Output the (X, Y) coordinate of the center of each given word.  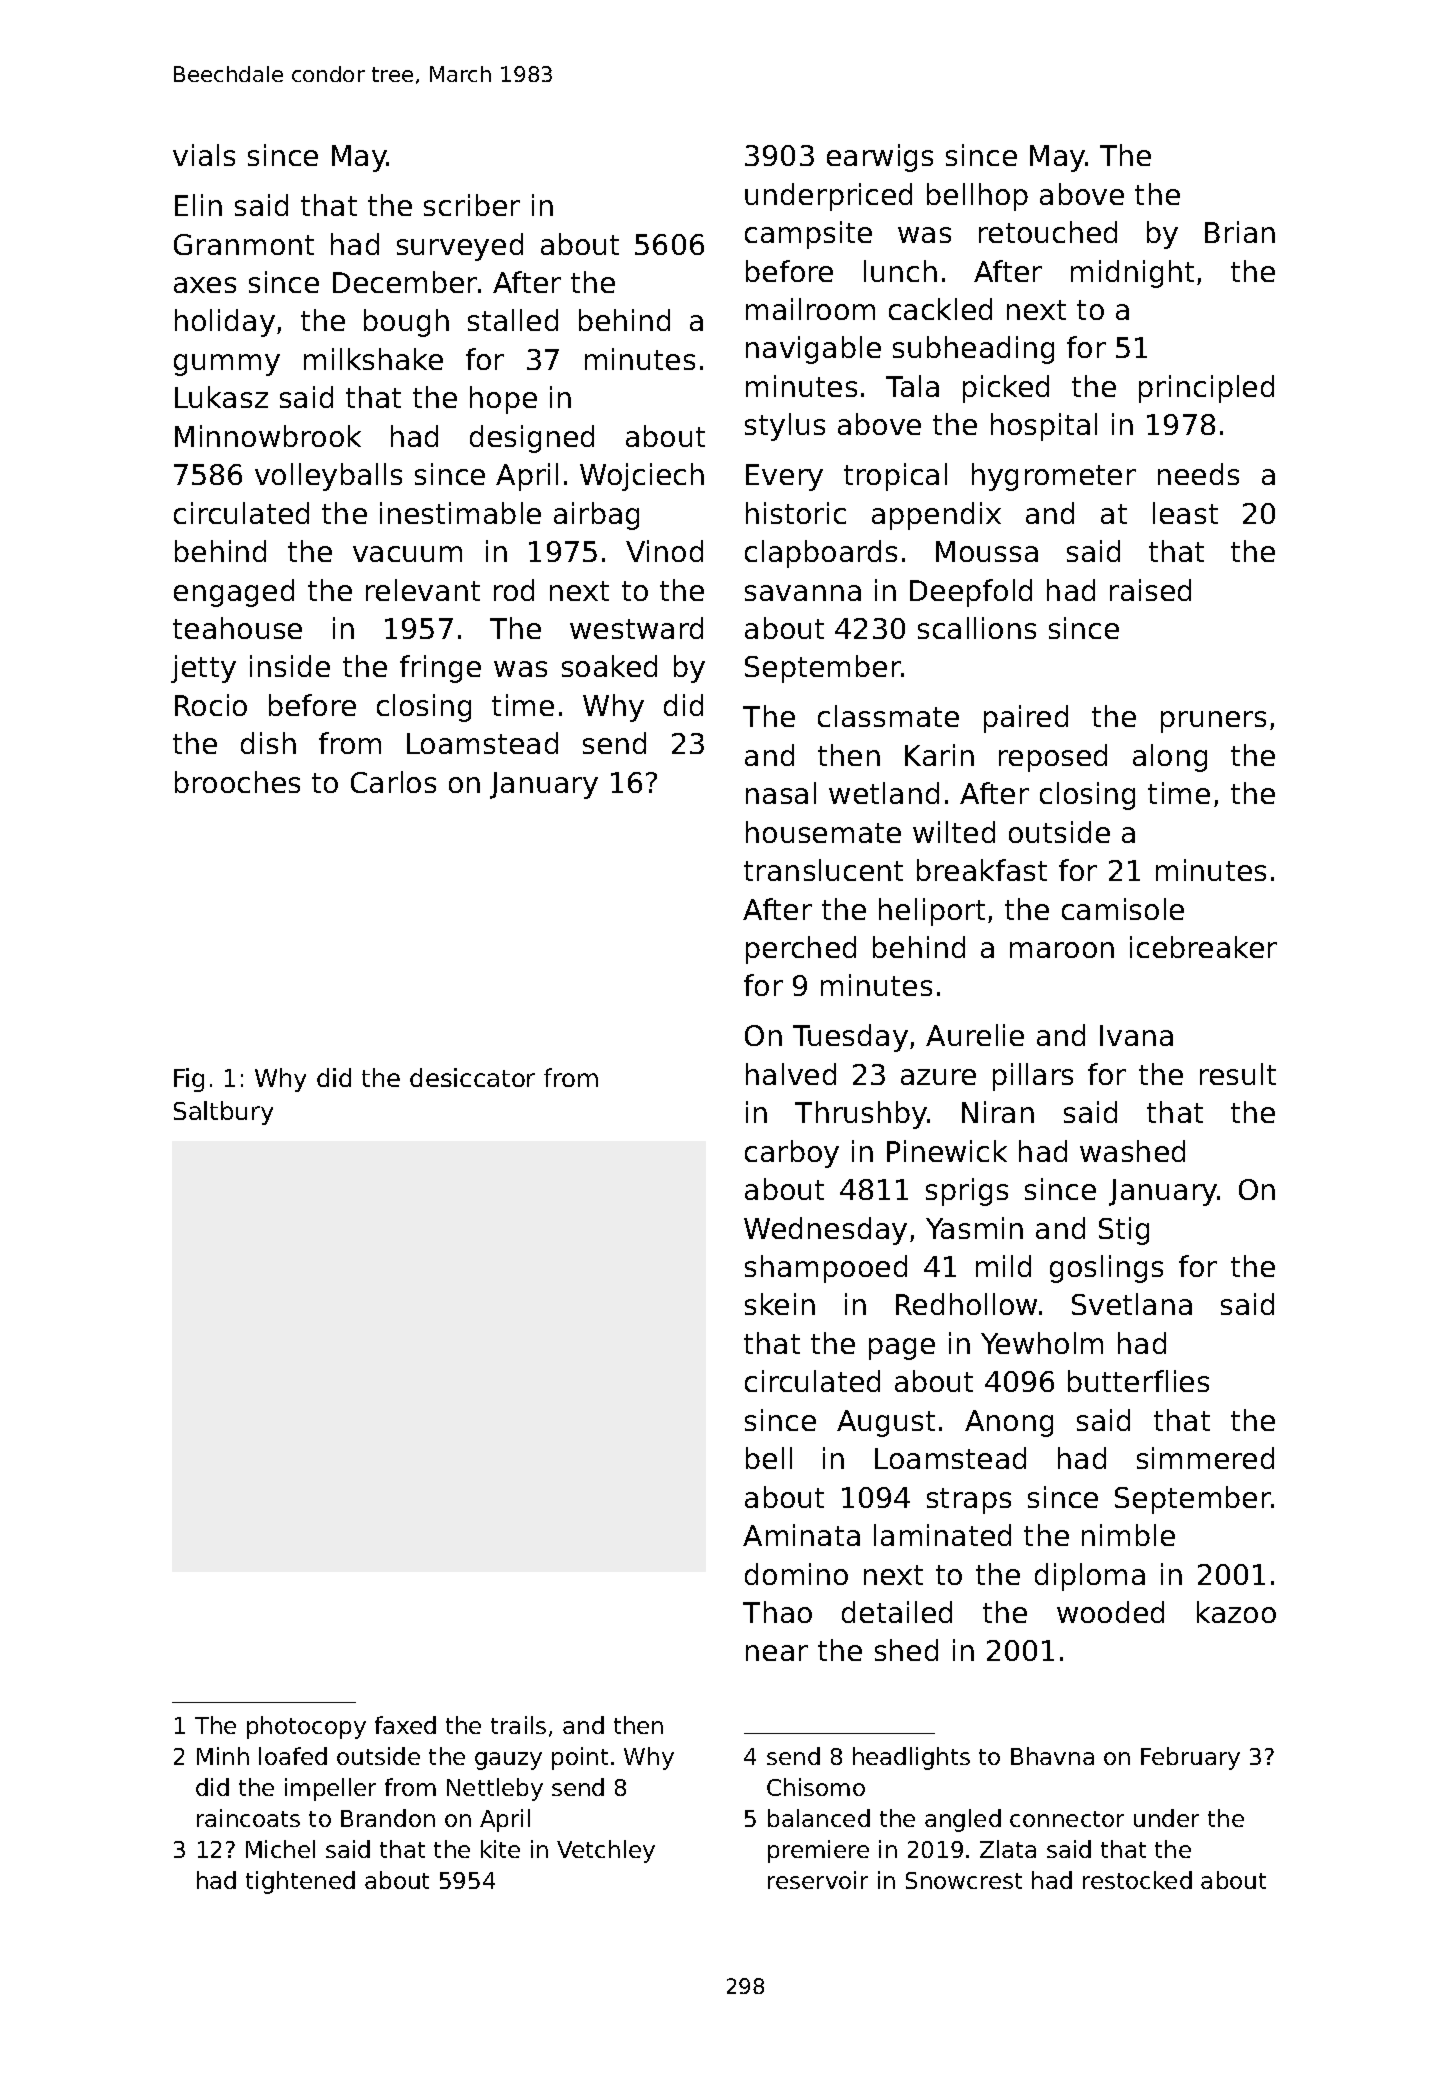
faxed (405, 1725)
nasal (781, 793)
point (580, 1758)
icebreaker (1203, 947)
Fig (189, 1080)
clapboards (821, 554)
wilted (954, 832)
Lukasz (221, 397)
